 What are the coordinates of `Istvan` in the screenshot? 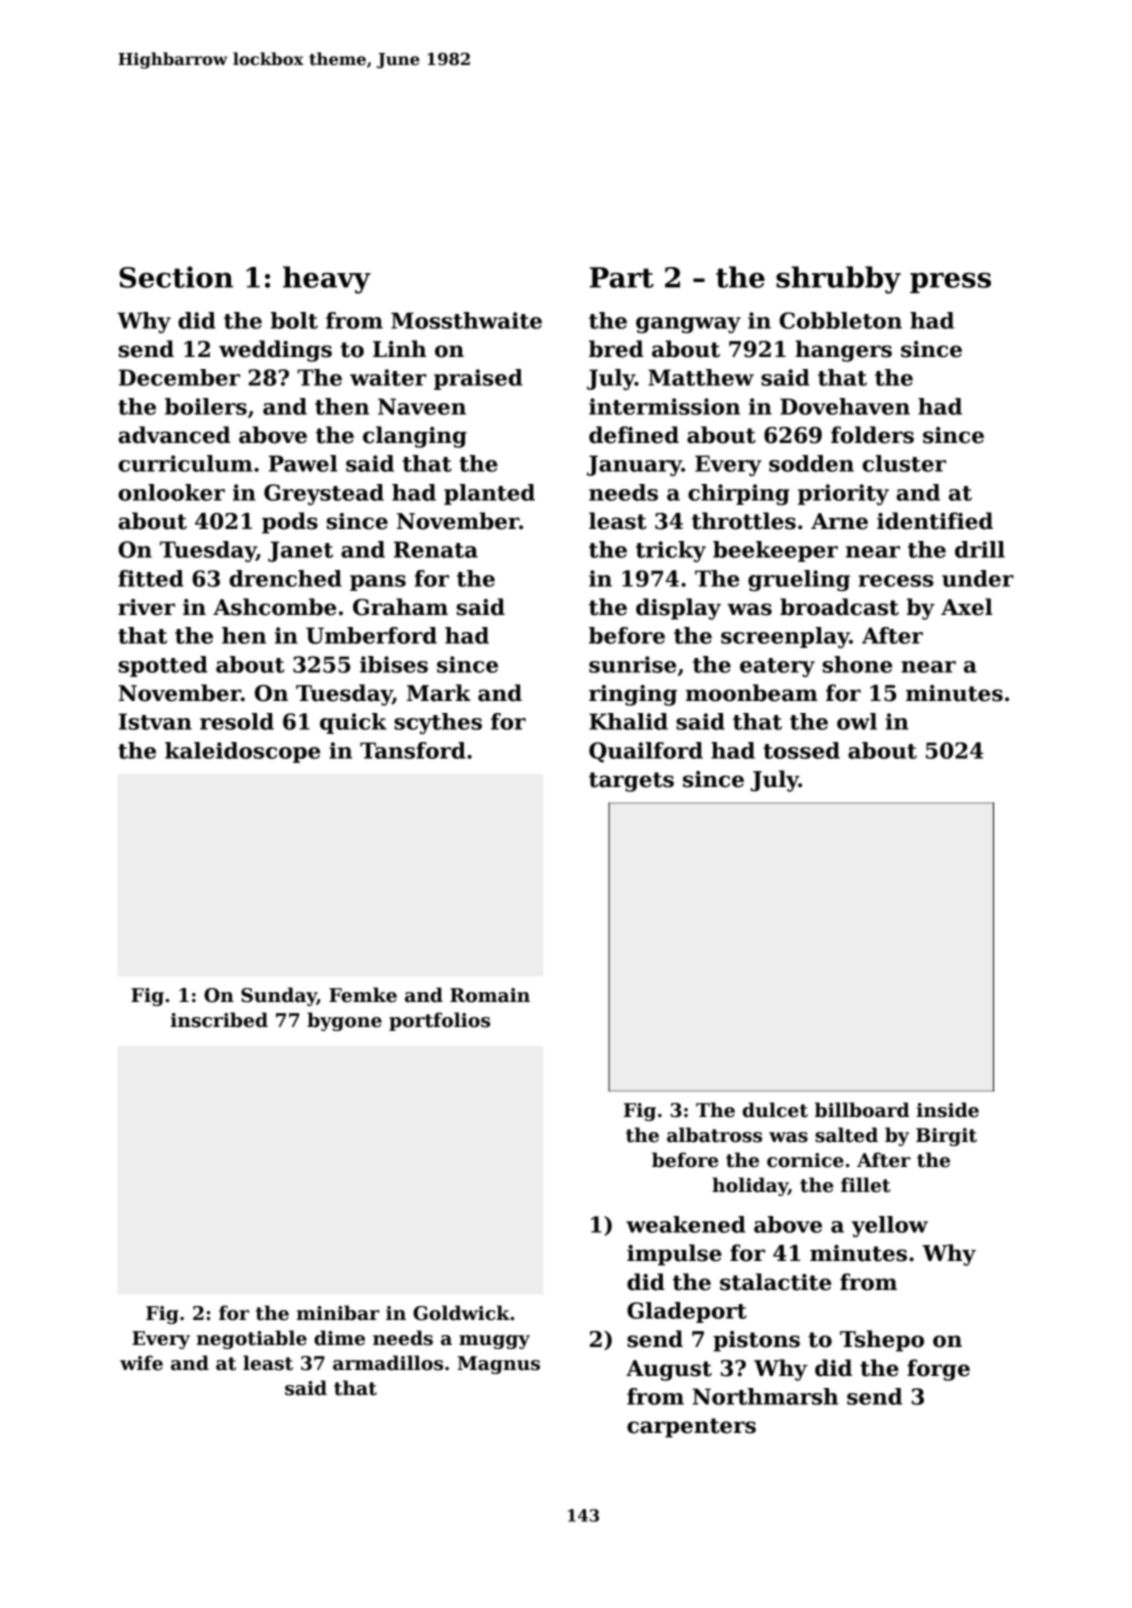 It's located at (155, 721).
